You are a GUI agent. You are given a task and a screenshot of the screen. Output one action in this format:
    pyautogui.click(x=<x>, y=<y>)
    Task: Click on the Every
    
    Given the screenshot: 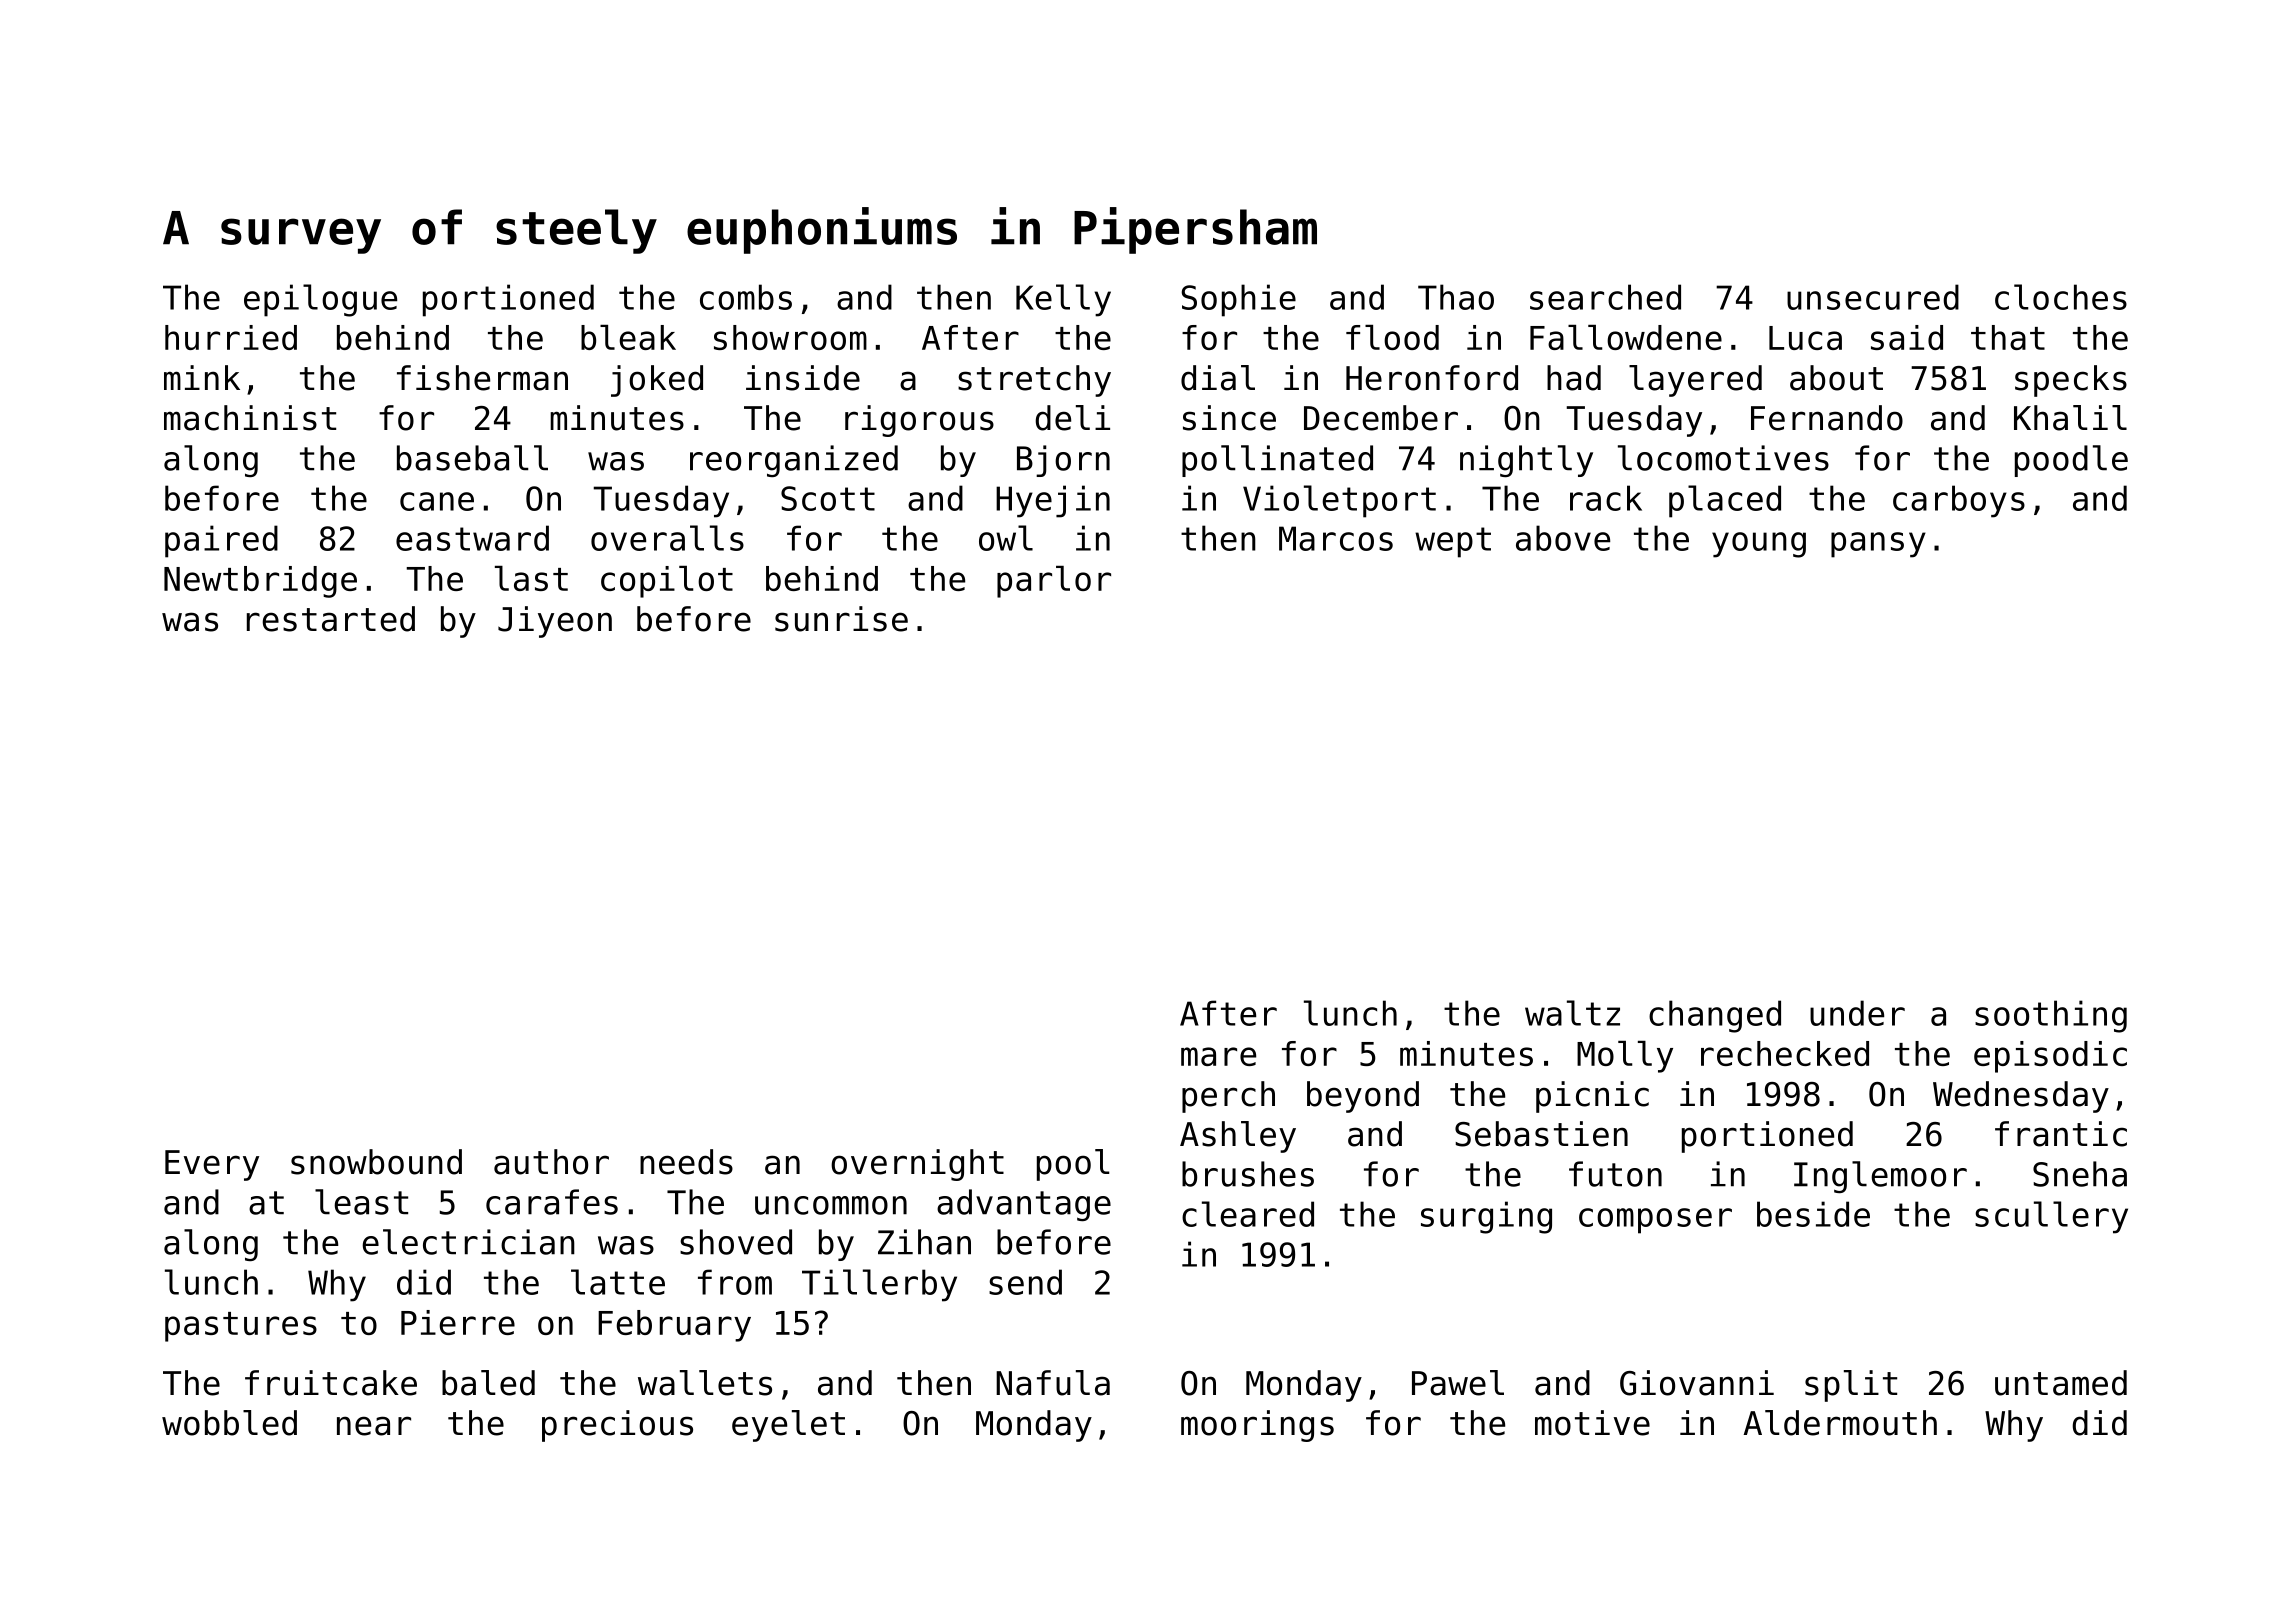 What is the action you would take?
    pyautogui.click(x=212, y=1165)
